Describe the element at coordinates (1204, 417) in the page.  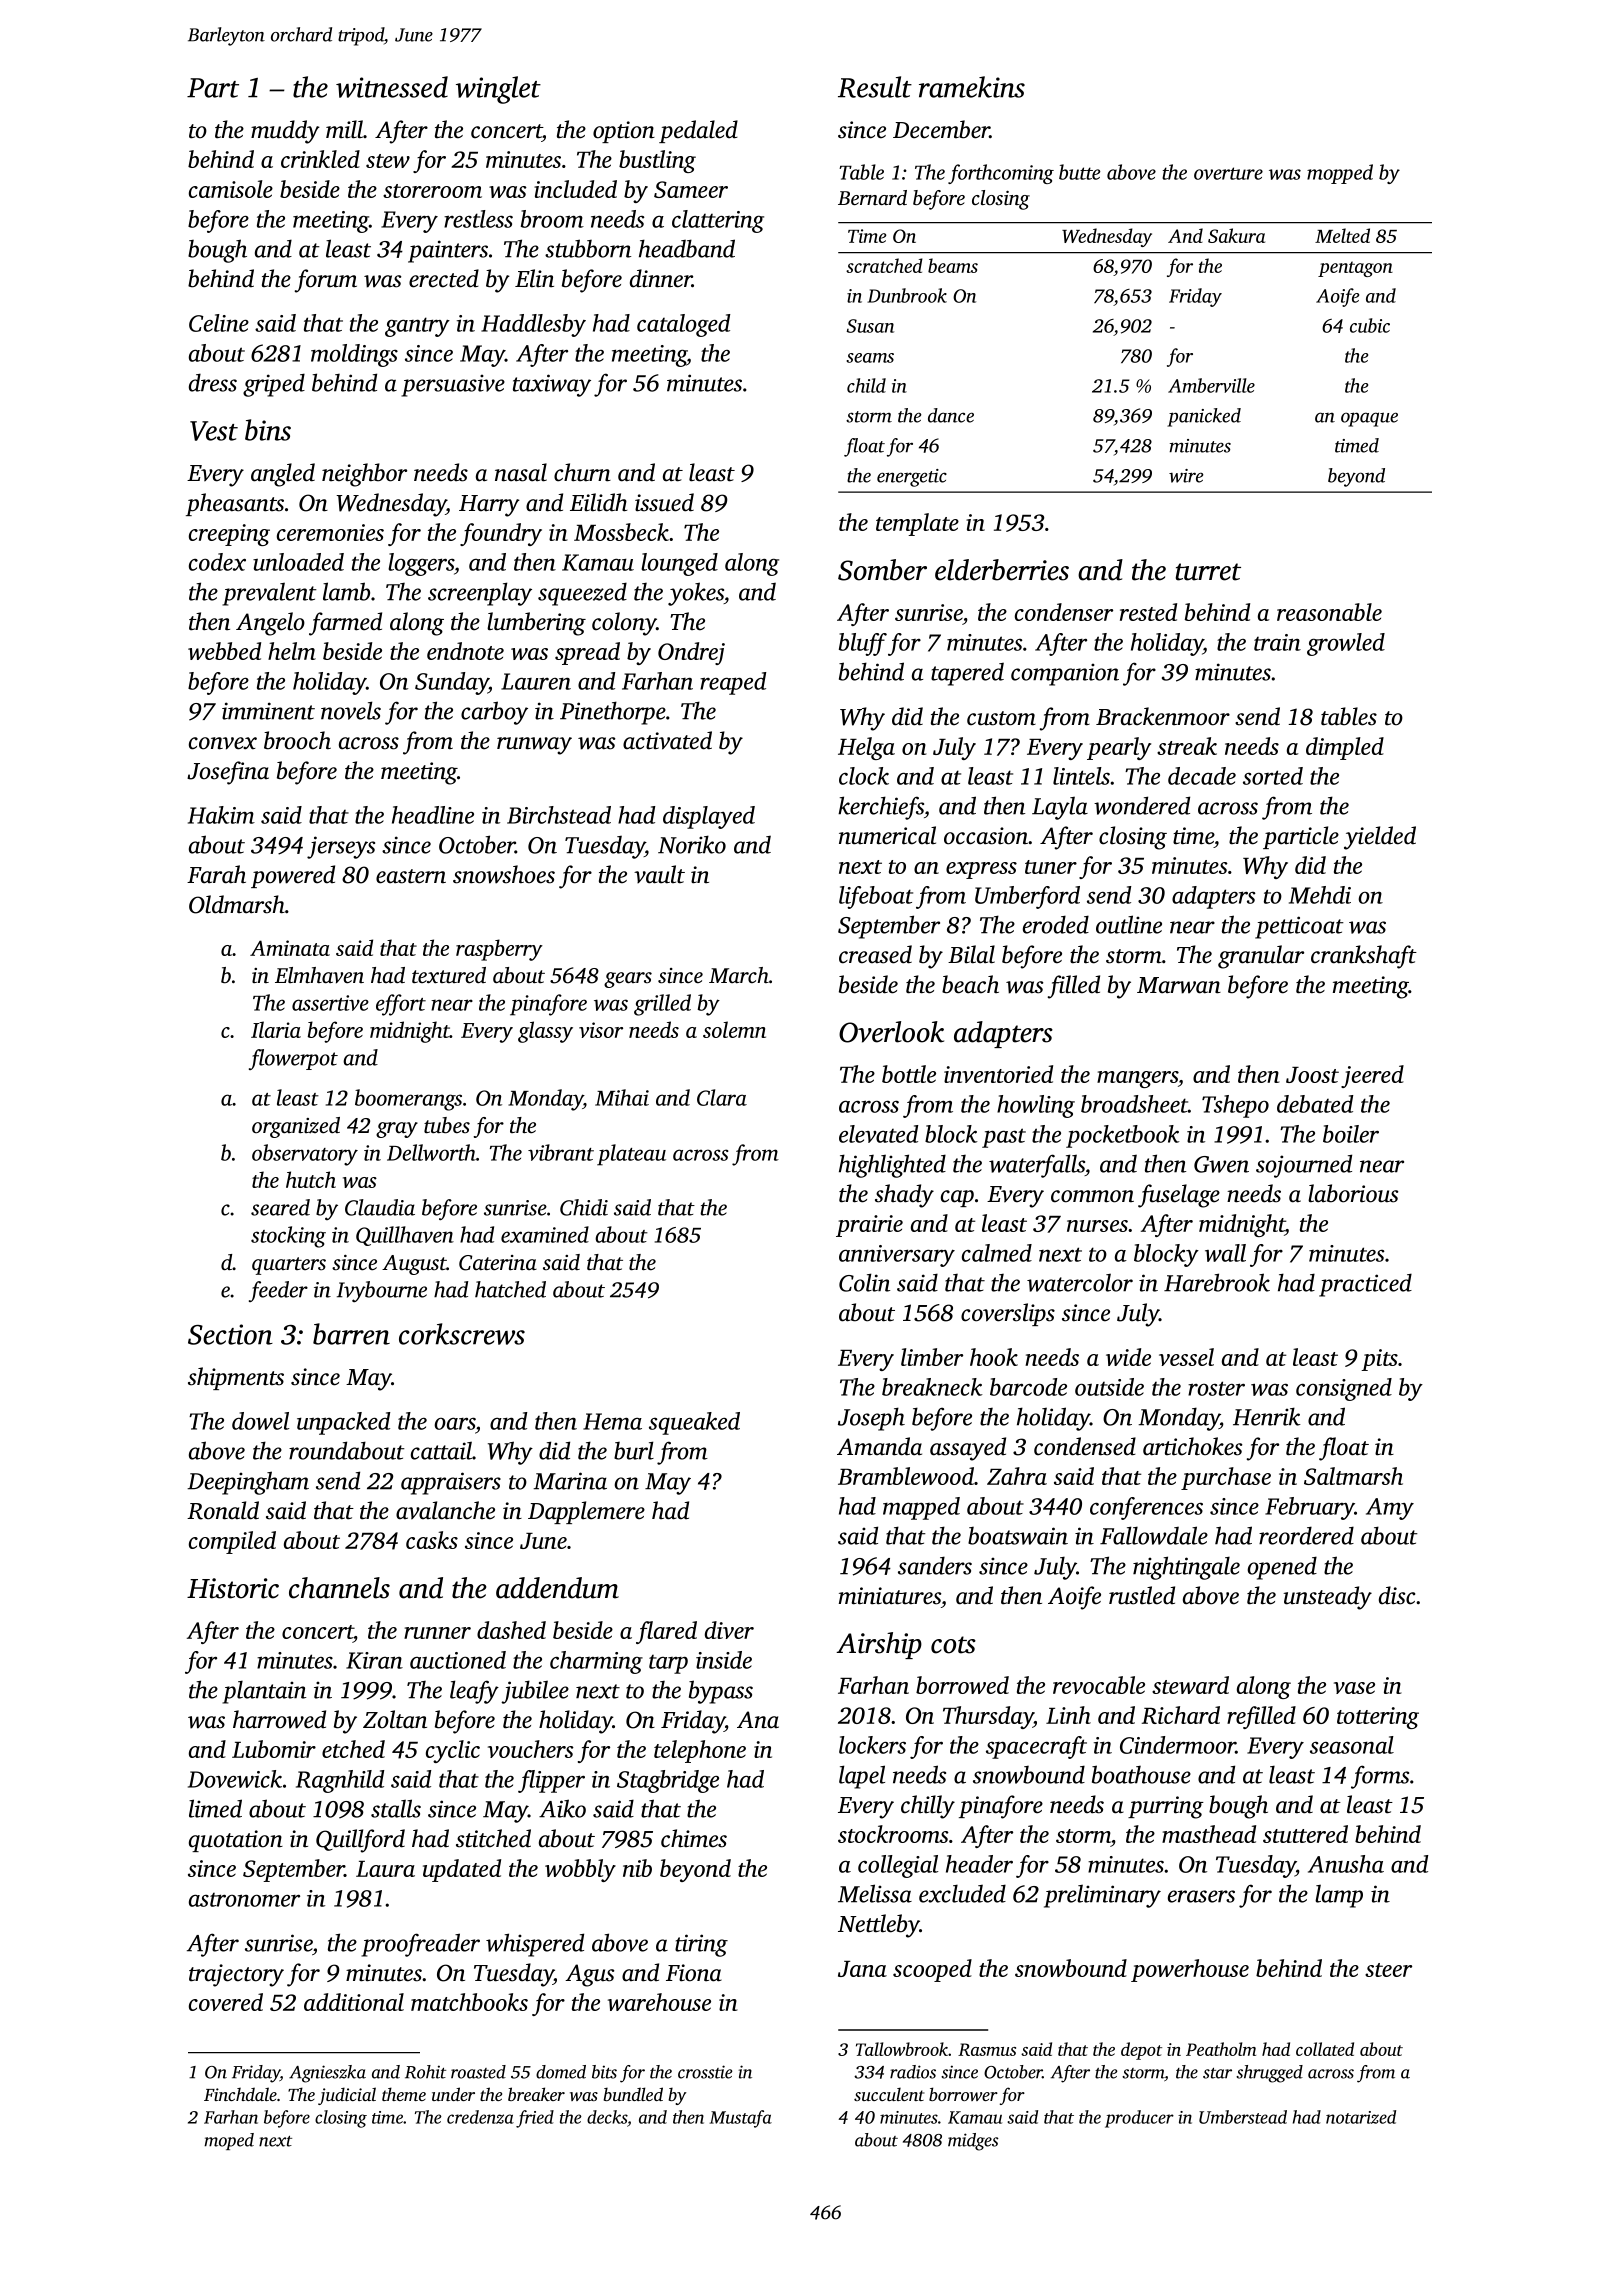
I see `panicked` at that location.
